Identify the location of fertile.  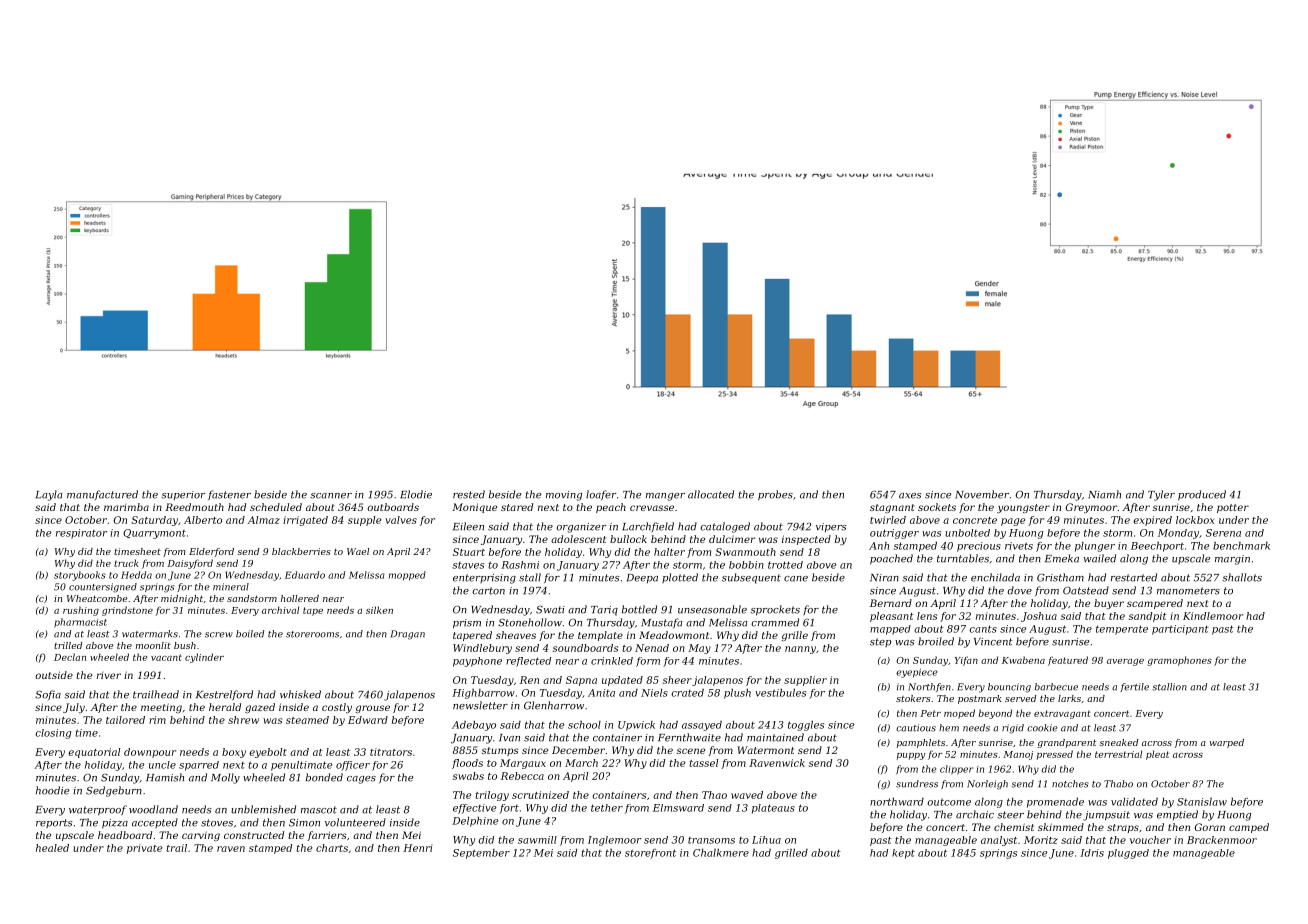
(1134, 687).
